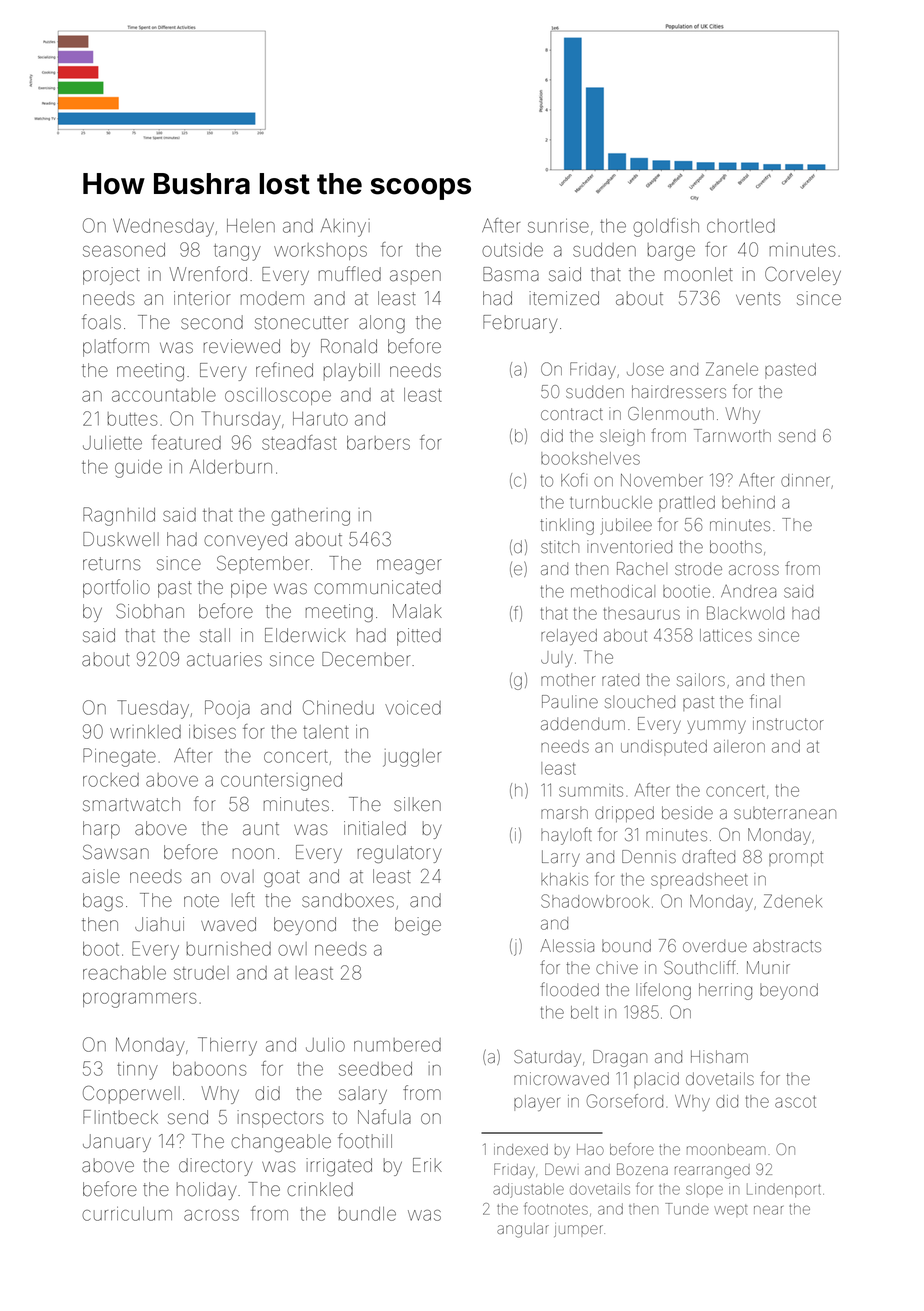 This screenshot has height=1311, width=924. I want to click on oval, so click(237, 876).
